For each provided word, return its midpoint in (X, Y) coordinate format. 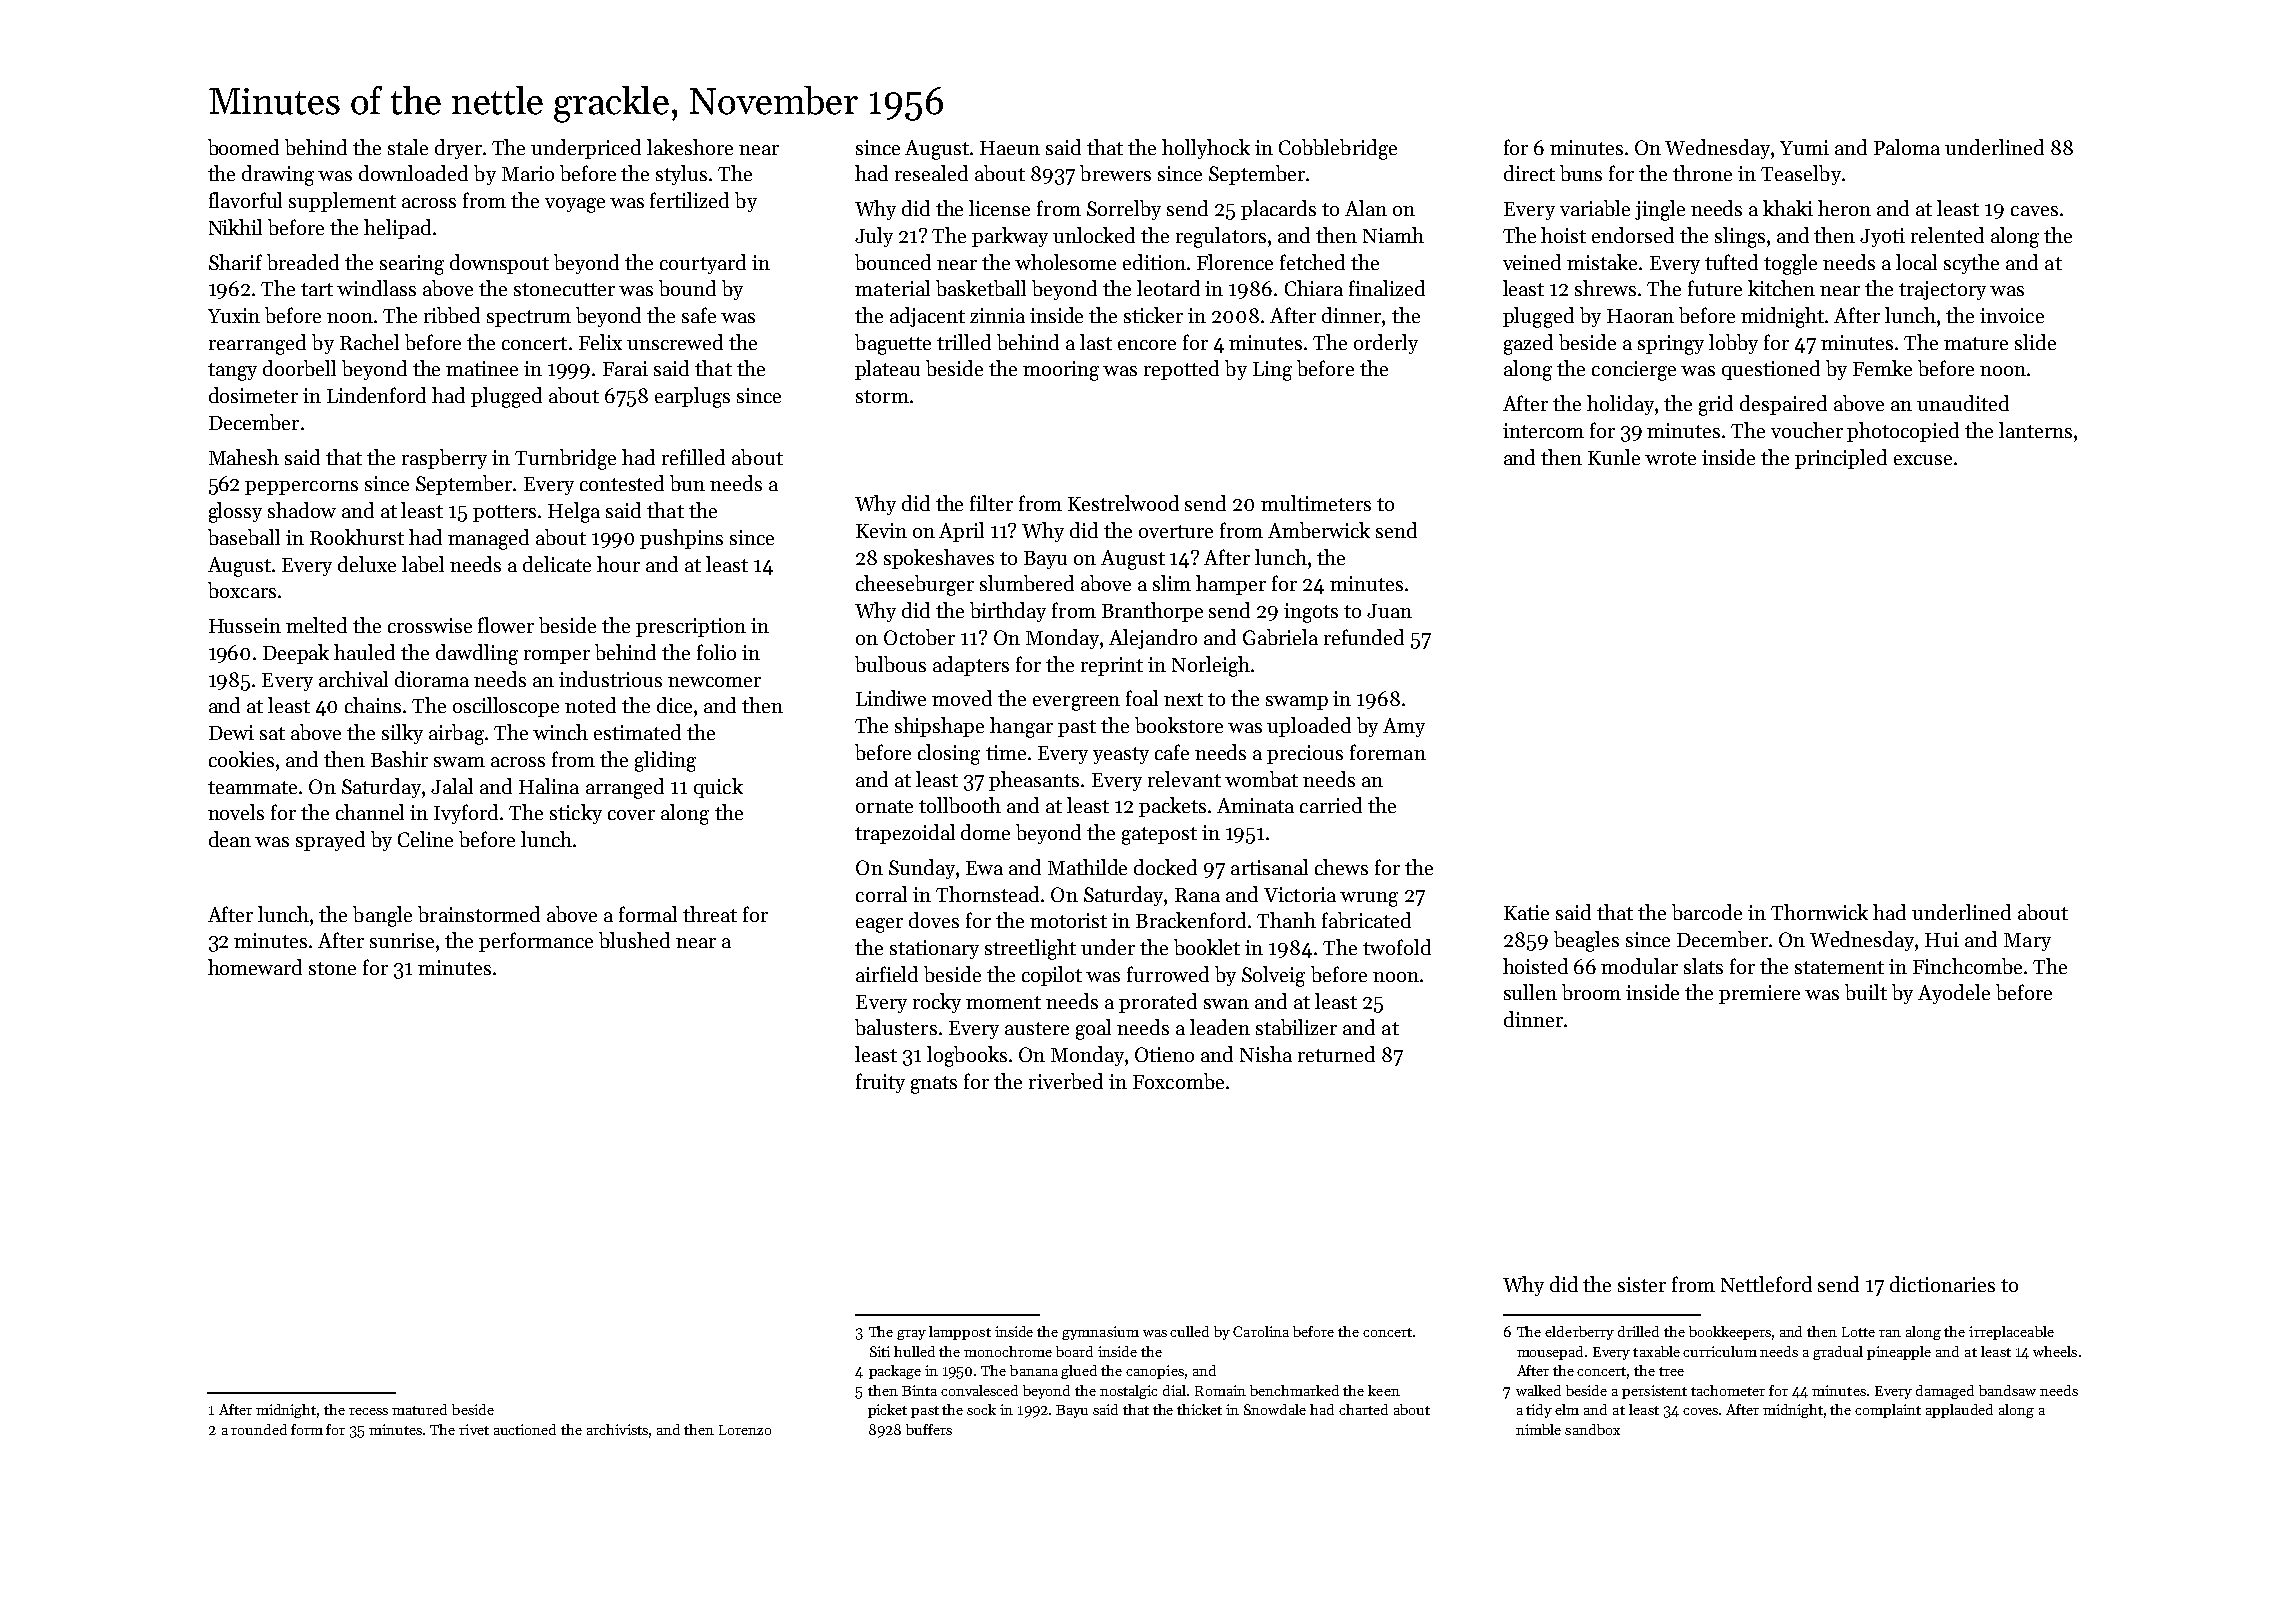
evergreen (1076, 703)
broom (1591, 992)
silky (402, 734)
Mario (528, 173)
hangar (1021, 727)
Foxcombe (1178, 1081)
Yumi (1804, 147)
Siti (880, 1351)
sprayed (330, 841)
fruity (880, 1083)
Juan (1389, 611)
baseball (244, 537)
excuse (1923, 460)
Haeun (1010, 148)
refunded (1364, 637)
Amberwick (1319, 530)
